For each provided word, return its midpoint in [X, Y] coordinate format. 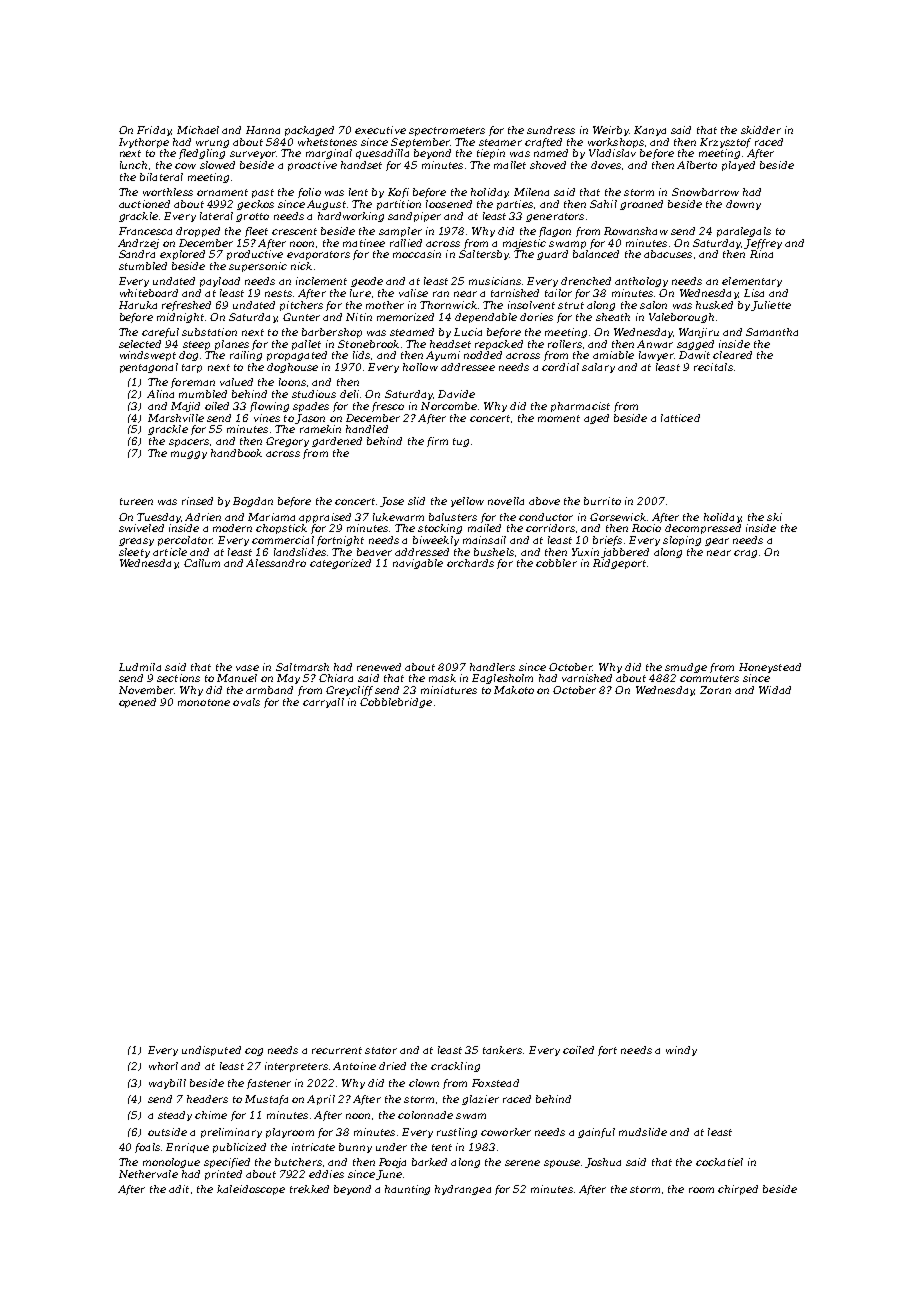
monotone [204, 702]
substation [209, 332]
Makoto [514, 690]
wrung [212, 144]
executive [380, 130]
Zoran [715, 690]
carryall [323, 703]
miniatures [449, 690]
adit [179, 1189]
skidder [761, 130]
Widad [775, 690]
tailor [558, 293]
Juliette [771, 306]
